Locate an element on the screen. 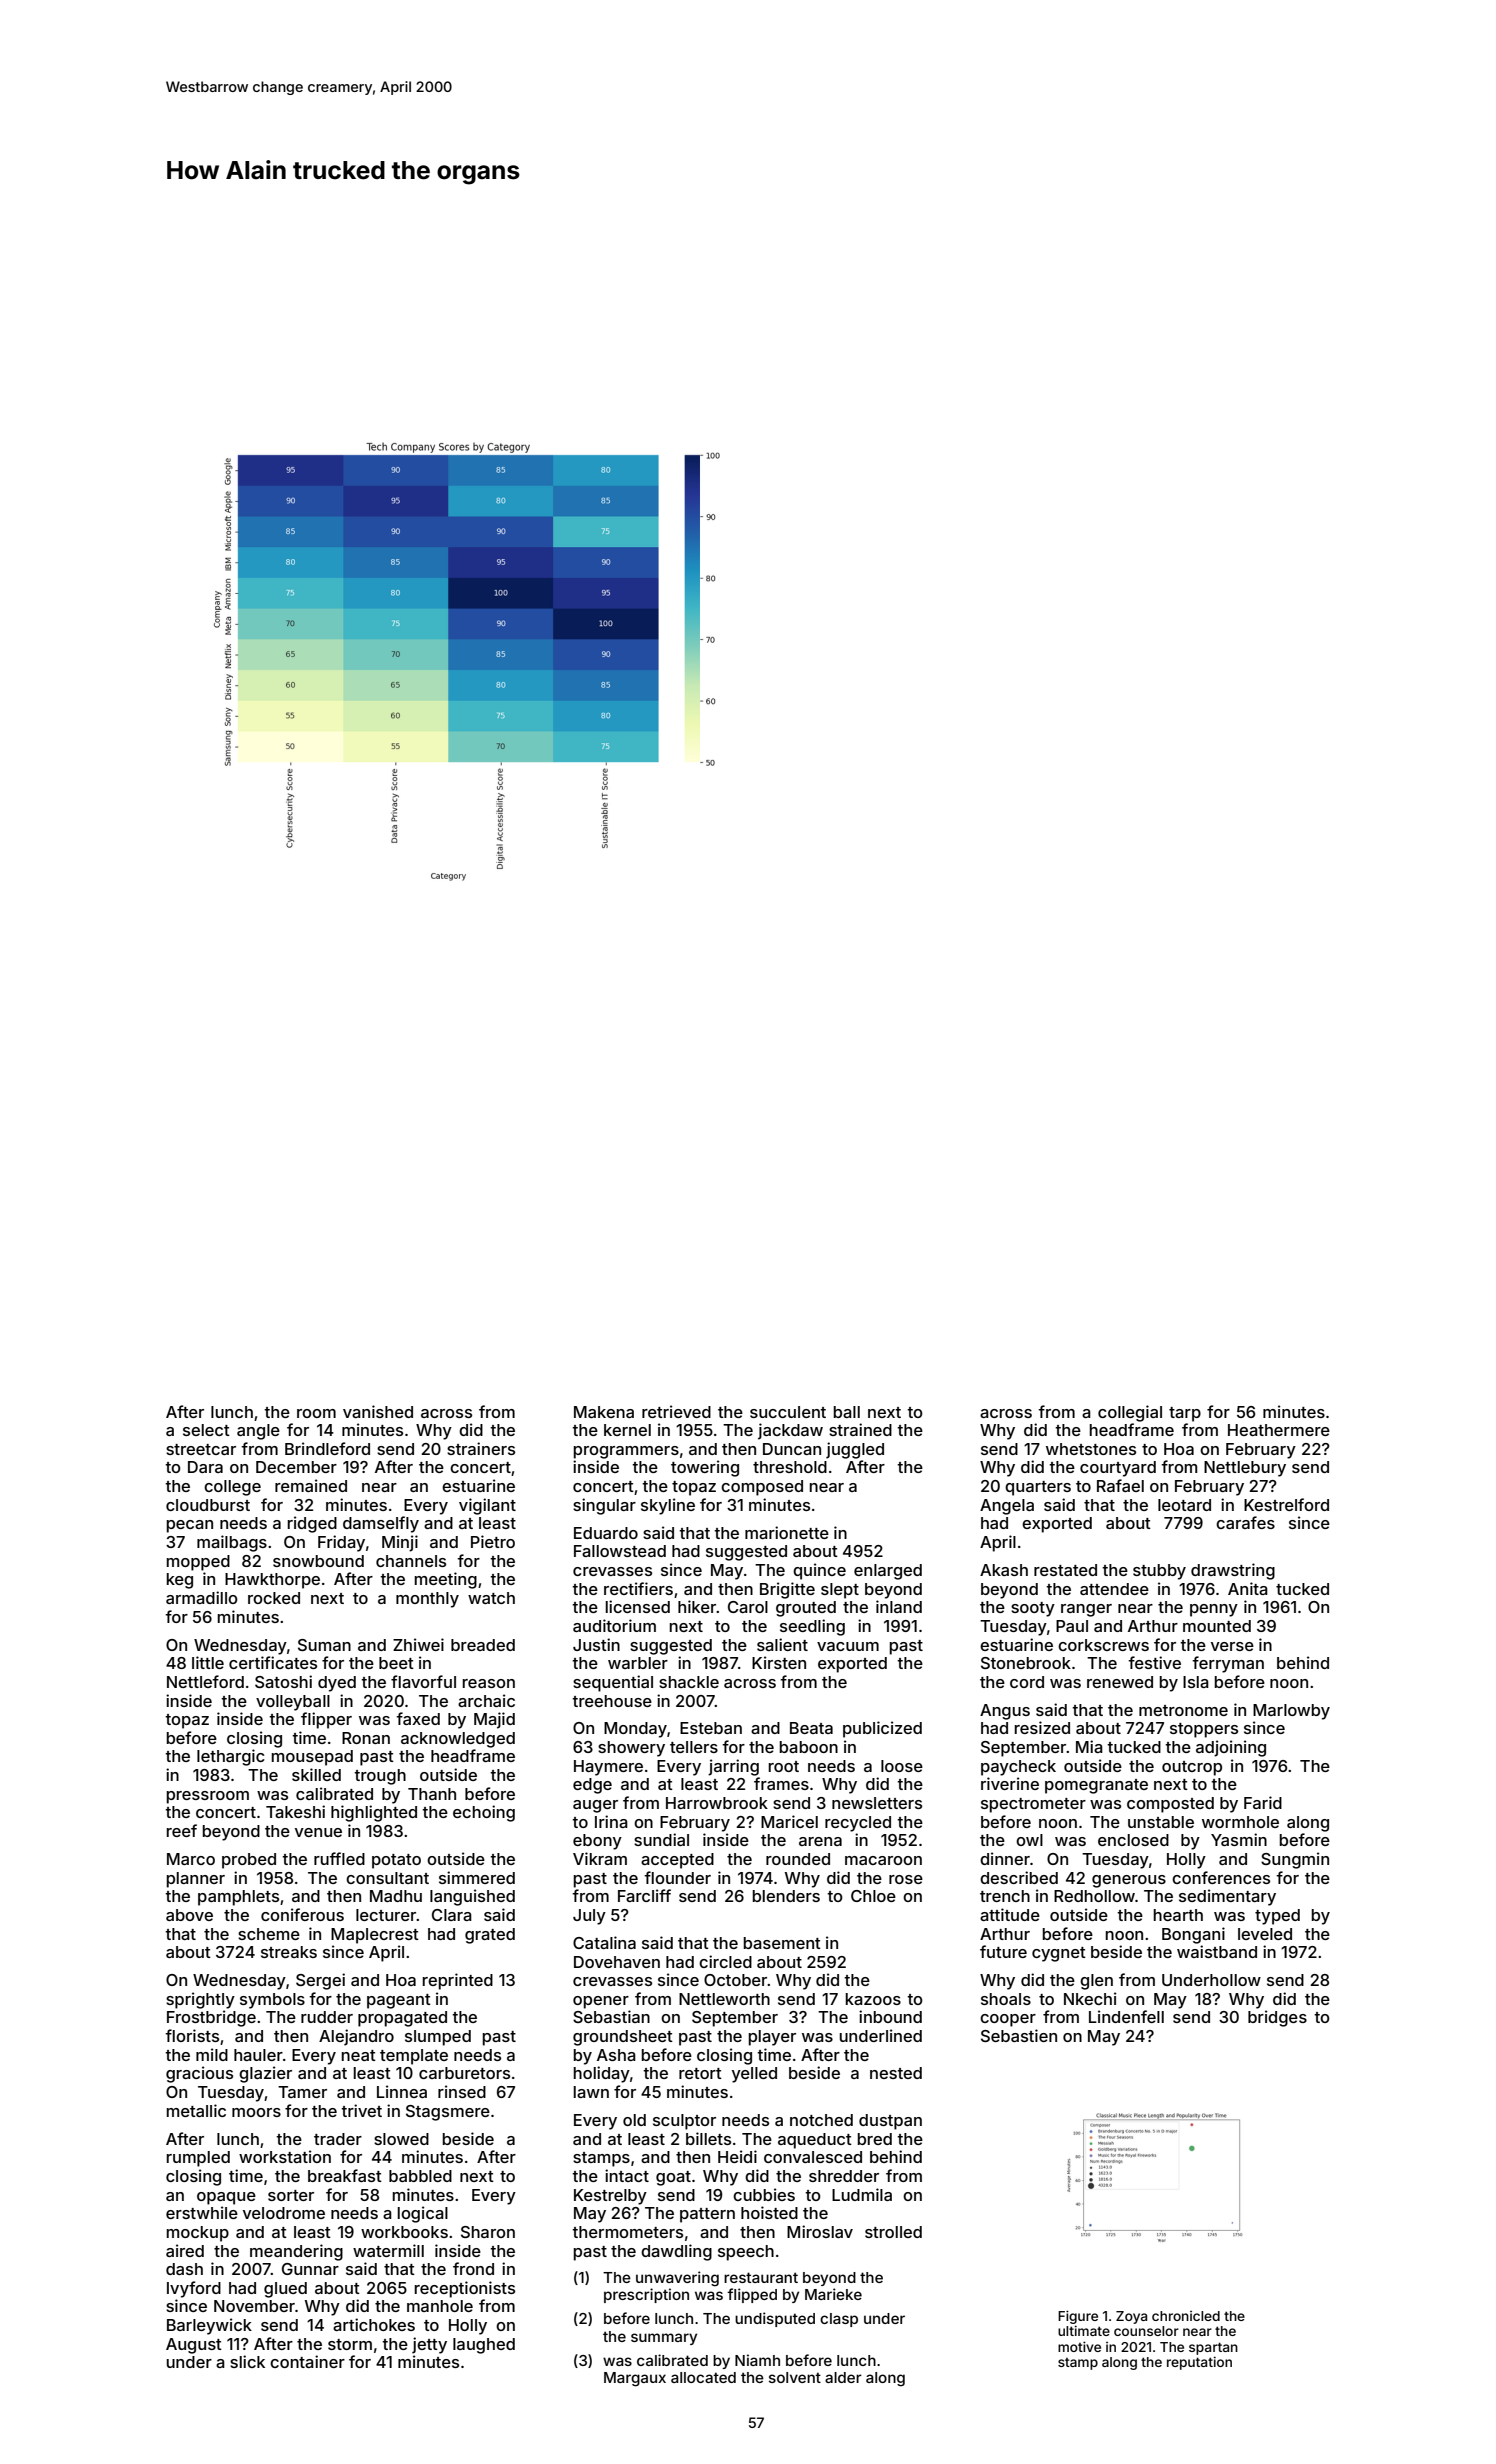 This screenshot has width=1496, height=2464. nested is located at coordinates (896, 2073).
